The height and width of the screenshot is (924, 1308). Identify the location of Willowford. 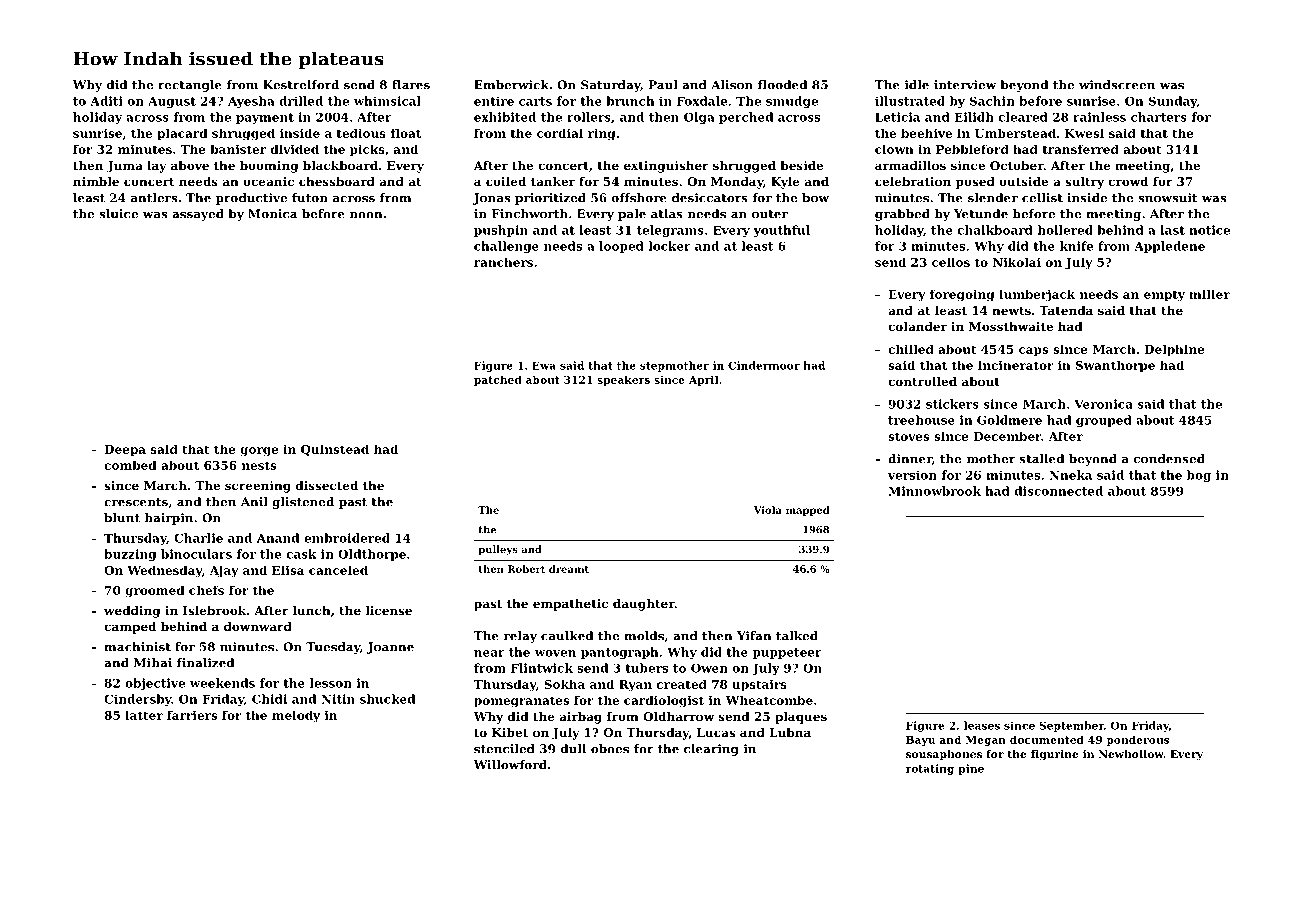
(510, 765).
